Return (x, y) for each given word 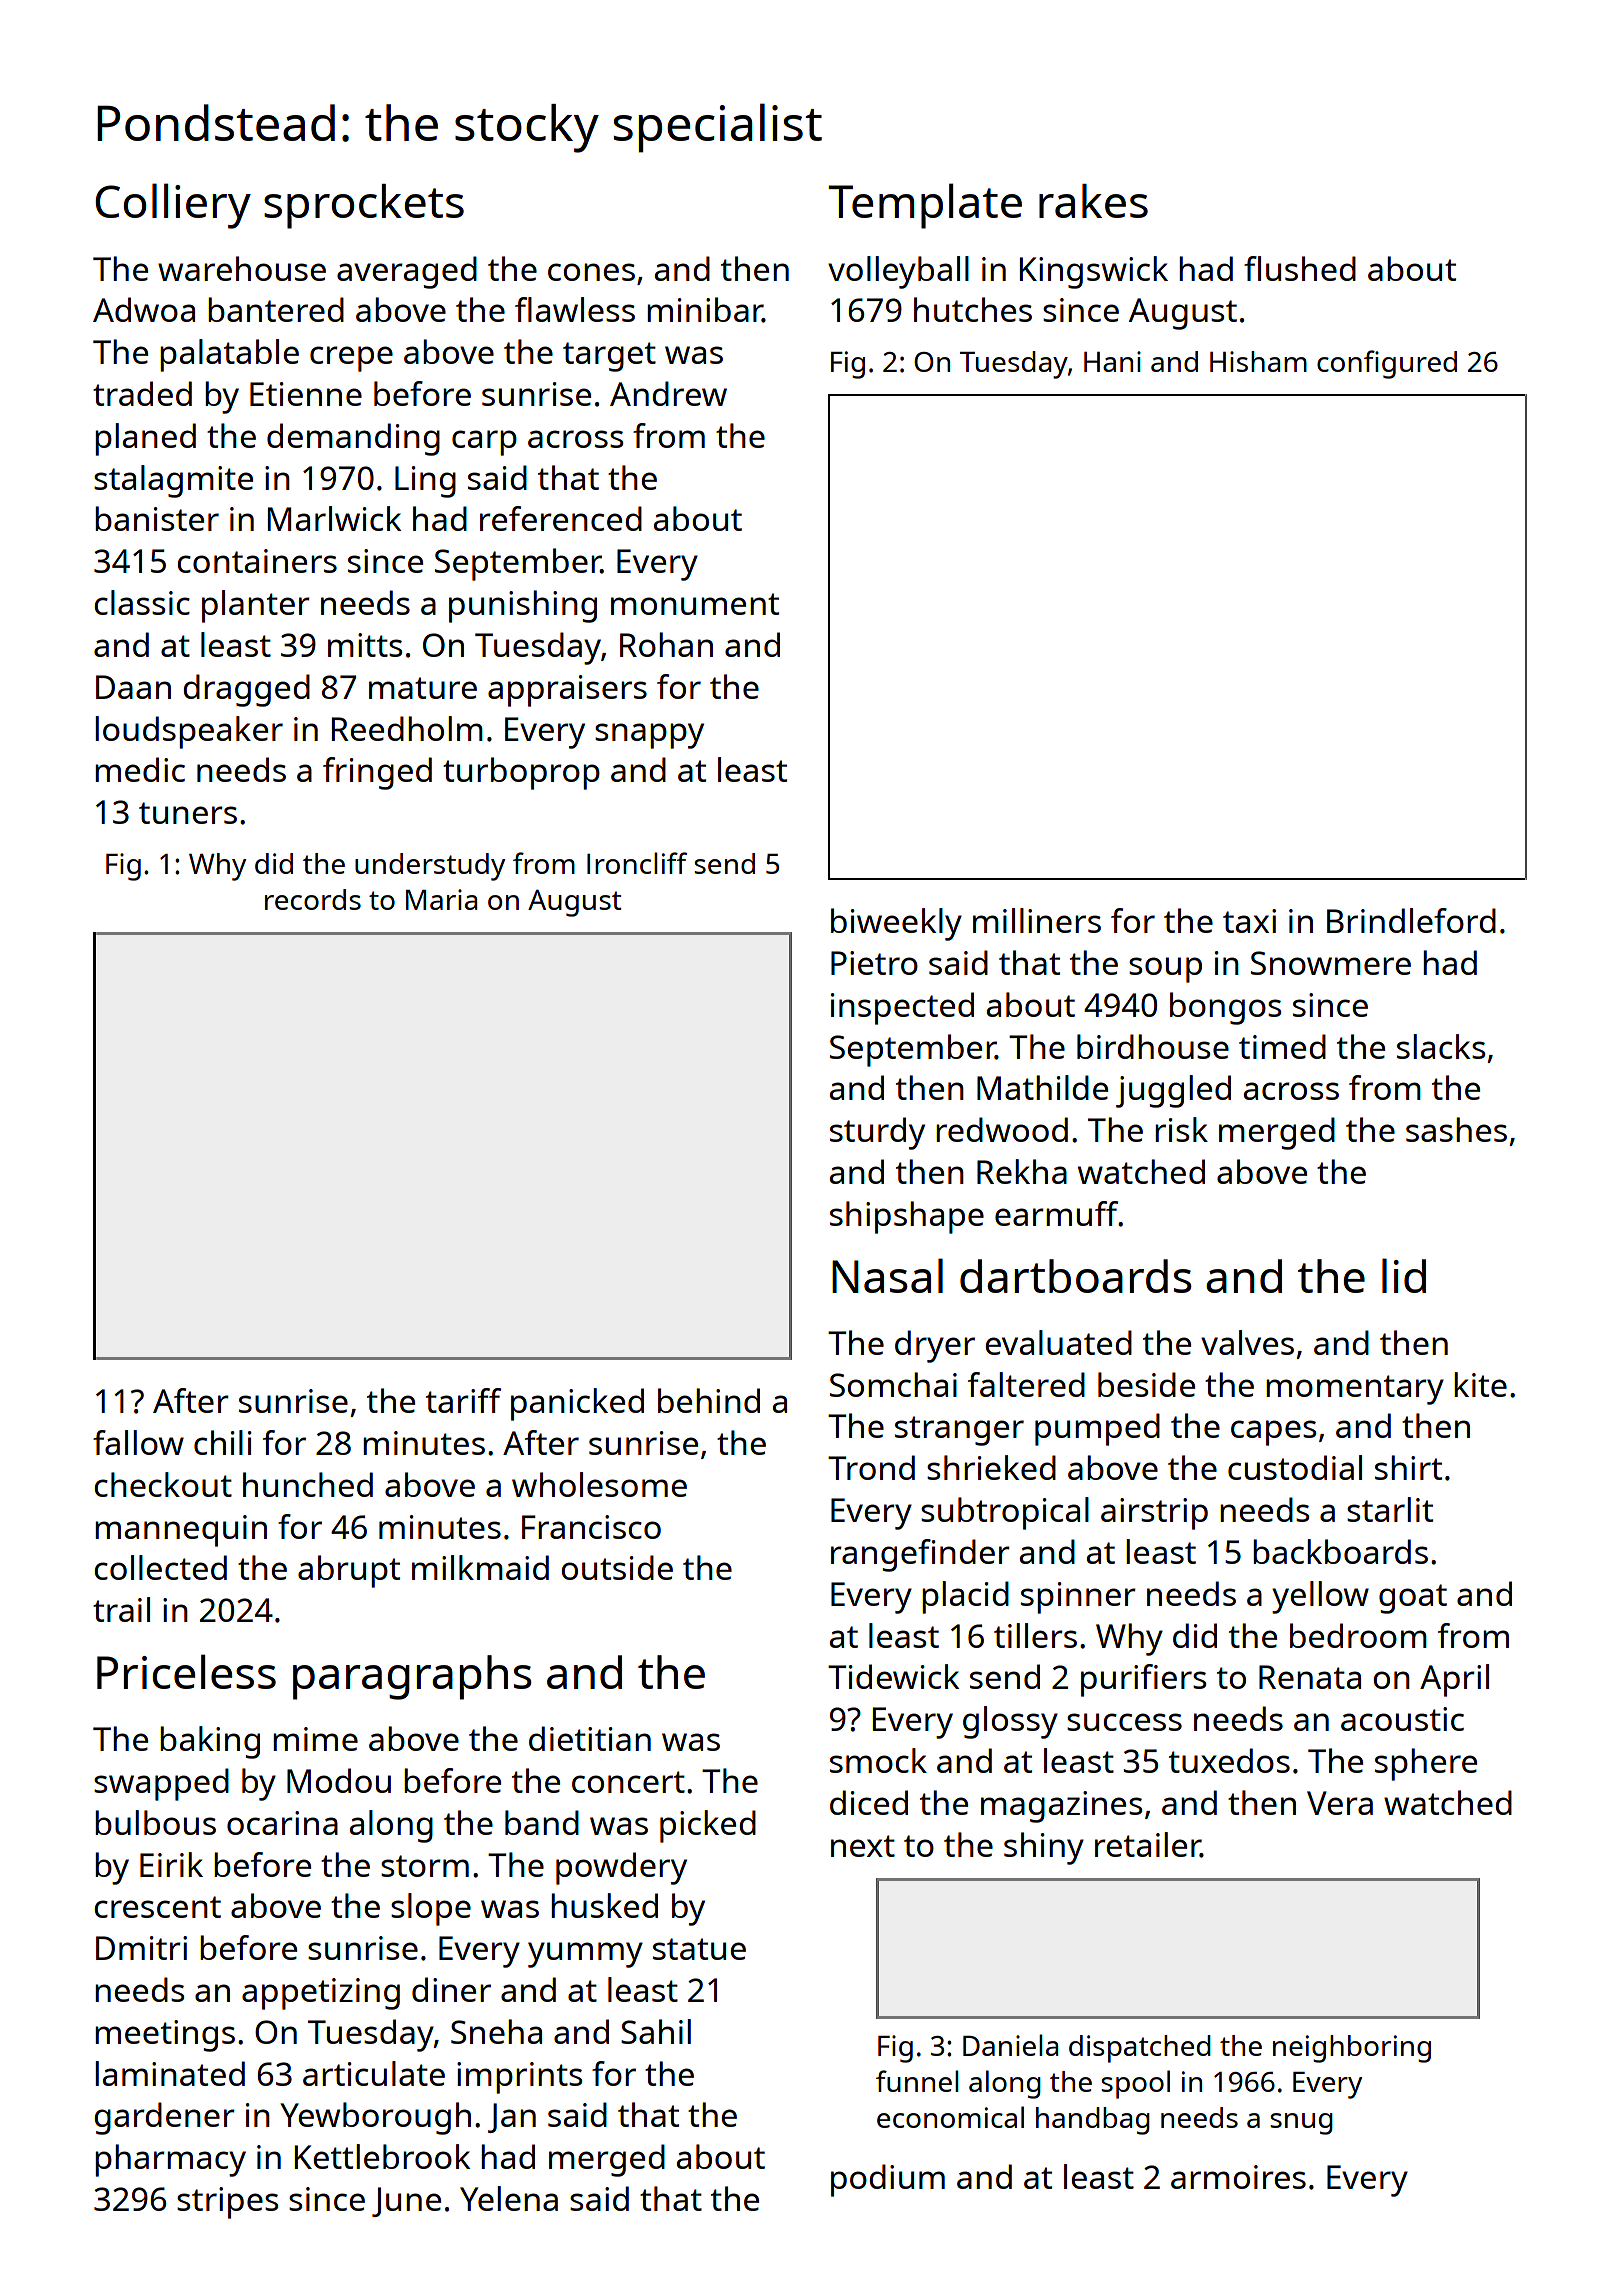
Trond (871, 1467)
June (406, 2202)
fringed (377, 773)
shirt (1408, 1467)
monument (695, 604)
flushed (1300, 268)
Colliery (173, 206)
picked (708, 1826)
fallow (138, 1442)
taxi (1249, 921)
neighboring (1352, 2049)
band (542, 1822)
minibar (705, 310)
